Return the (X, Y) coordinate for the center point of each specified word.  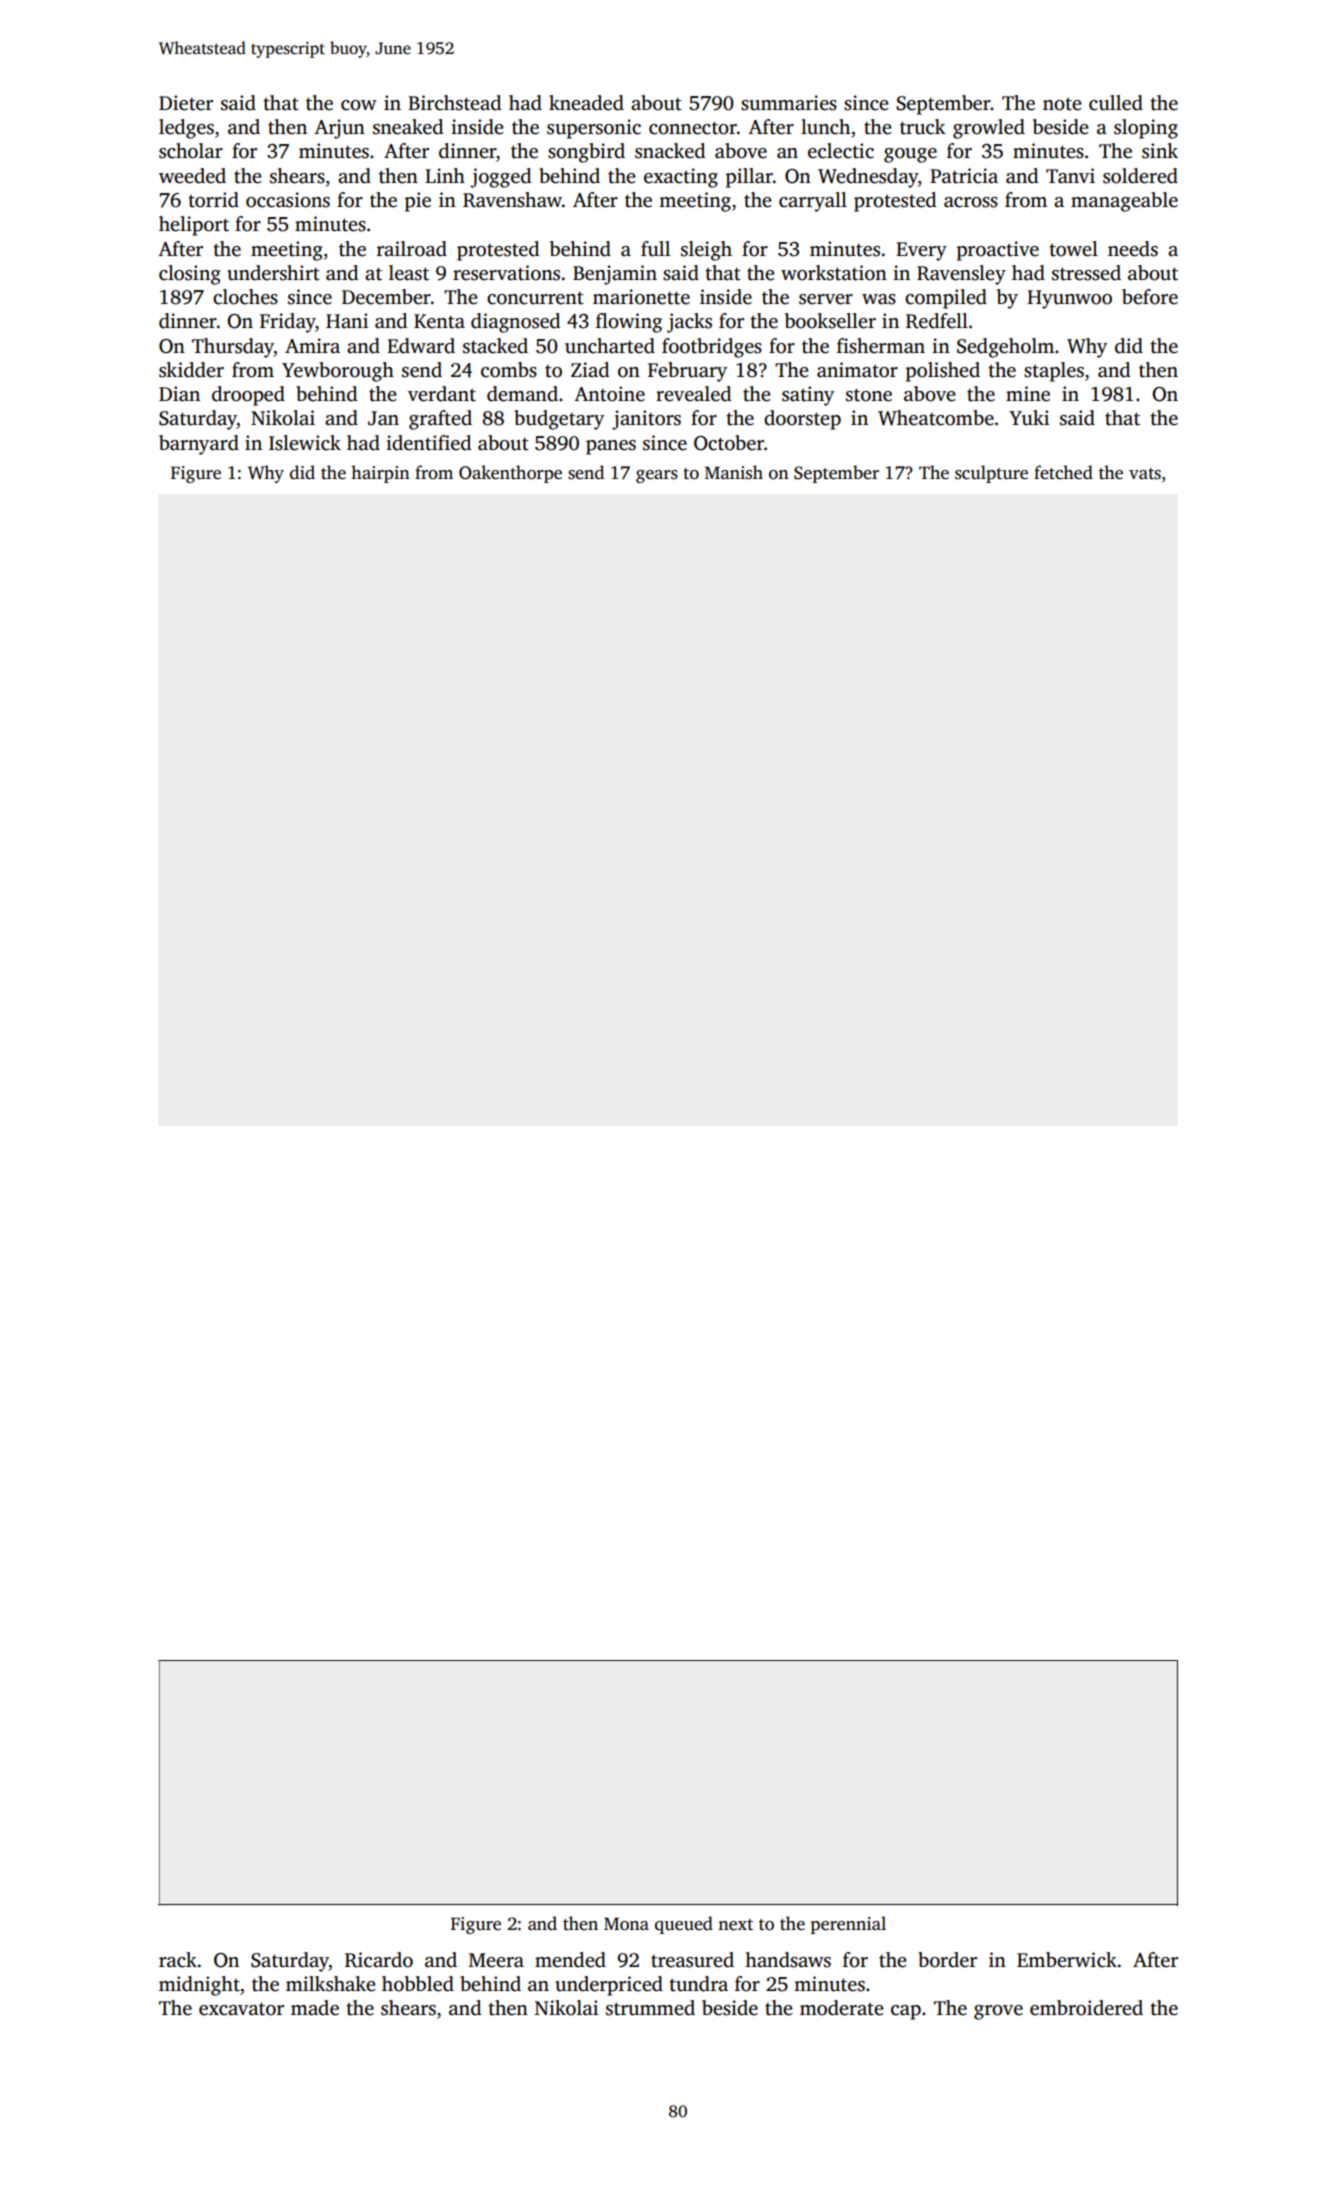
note (1062, 104)
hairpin (380, 474)
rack (178, 1960)
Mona (626, 1924)
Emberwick (1067, 1960)
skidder (191, 370)
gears (657, 476)
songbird (586, 153)
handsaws (788, 1960)
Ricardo (379, 1960)
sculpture (991, 474)
